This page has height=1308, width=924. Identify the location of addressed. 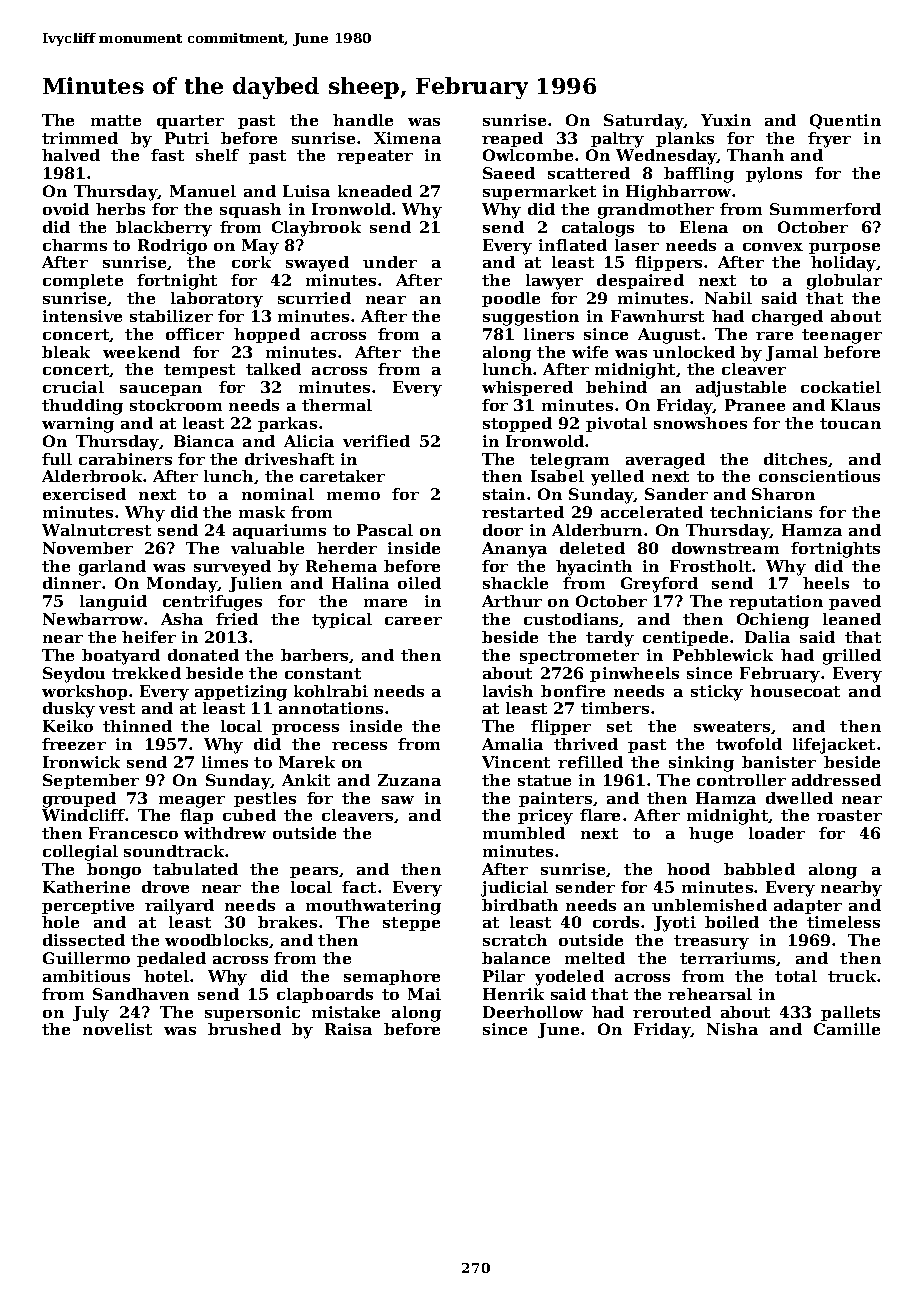
(836, 780).
